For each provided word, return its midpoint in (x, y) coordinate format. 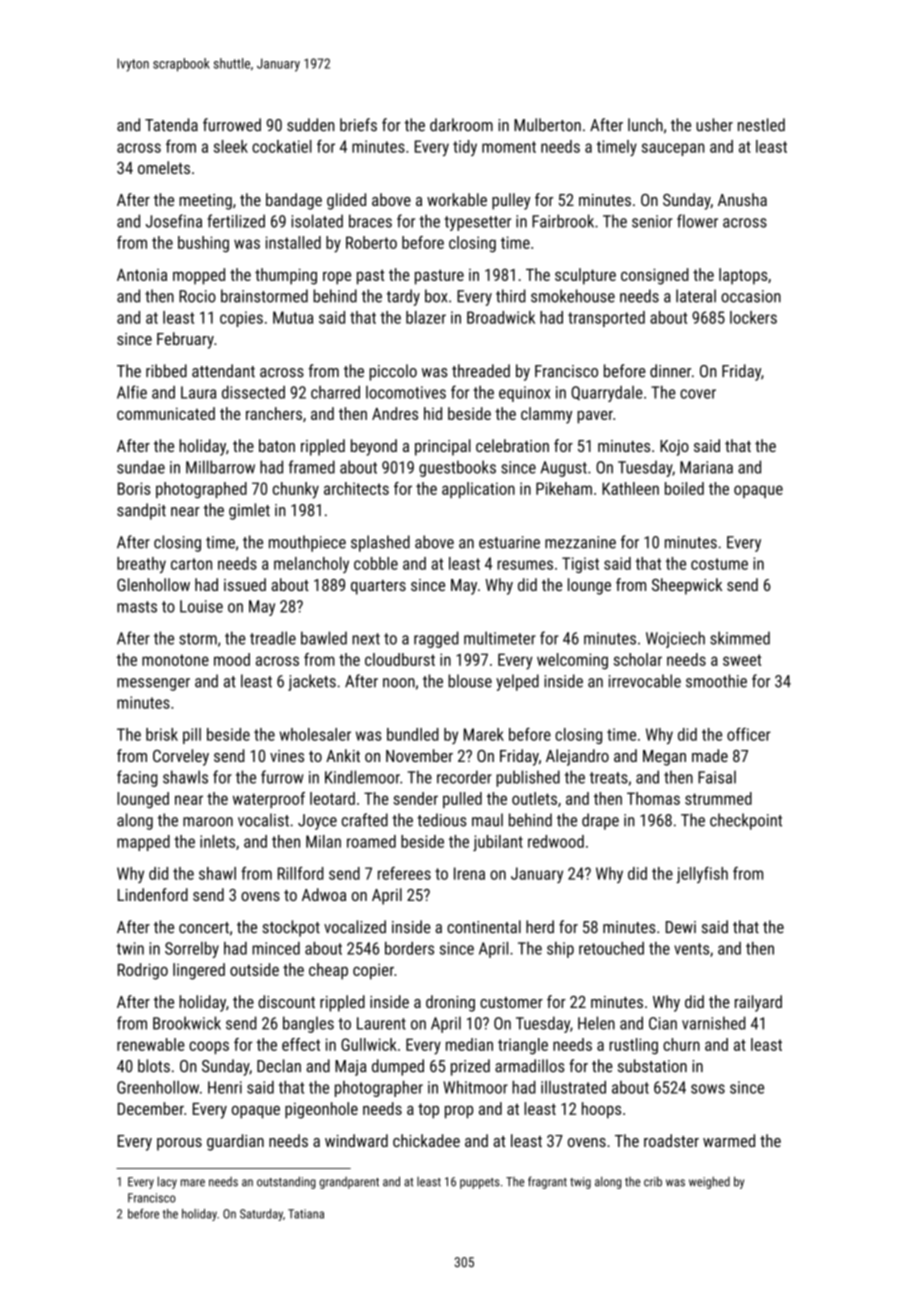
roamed (371, 841)
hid (433, 413)
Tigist (580, 565)
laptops (743, 276)
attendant (223, 371)
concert (204, 928)
